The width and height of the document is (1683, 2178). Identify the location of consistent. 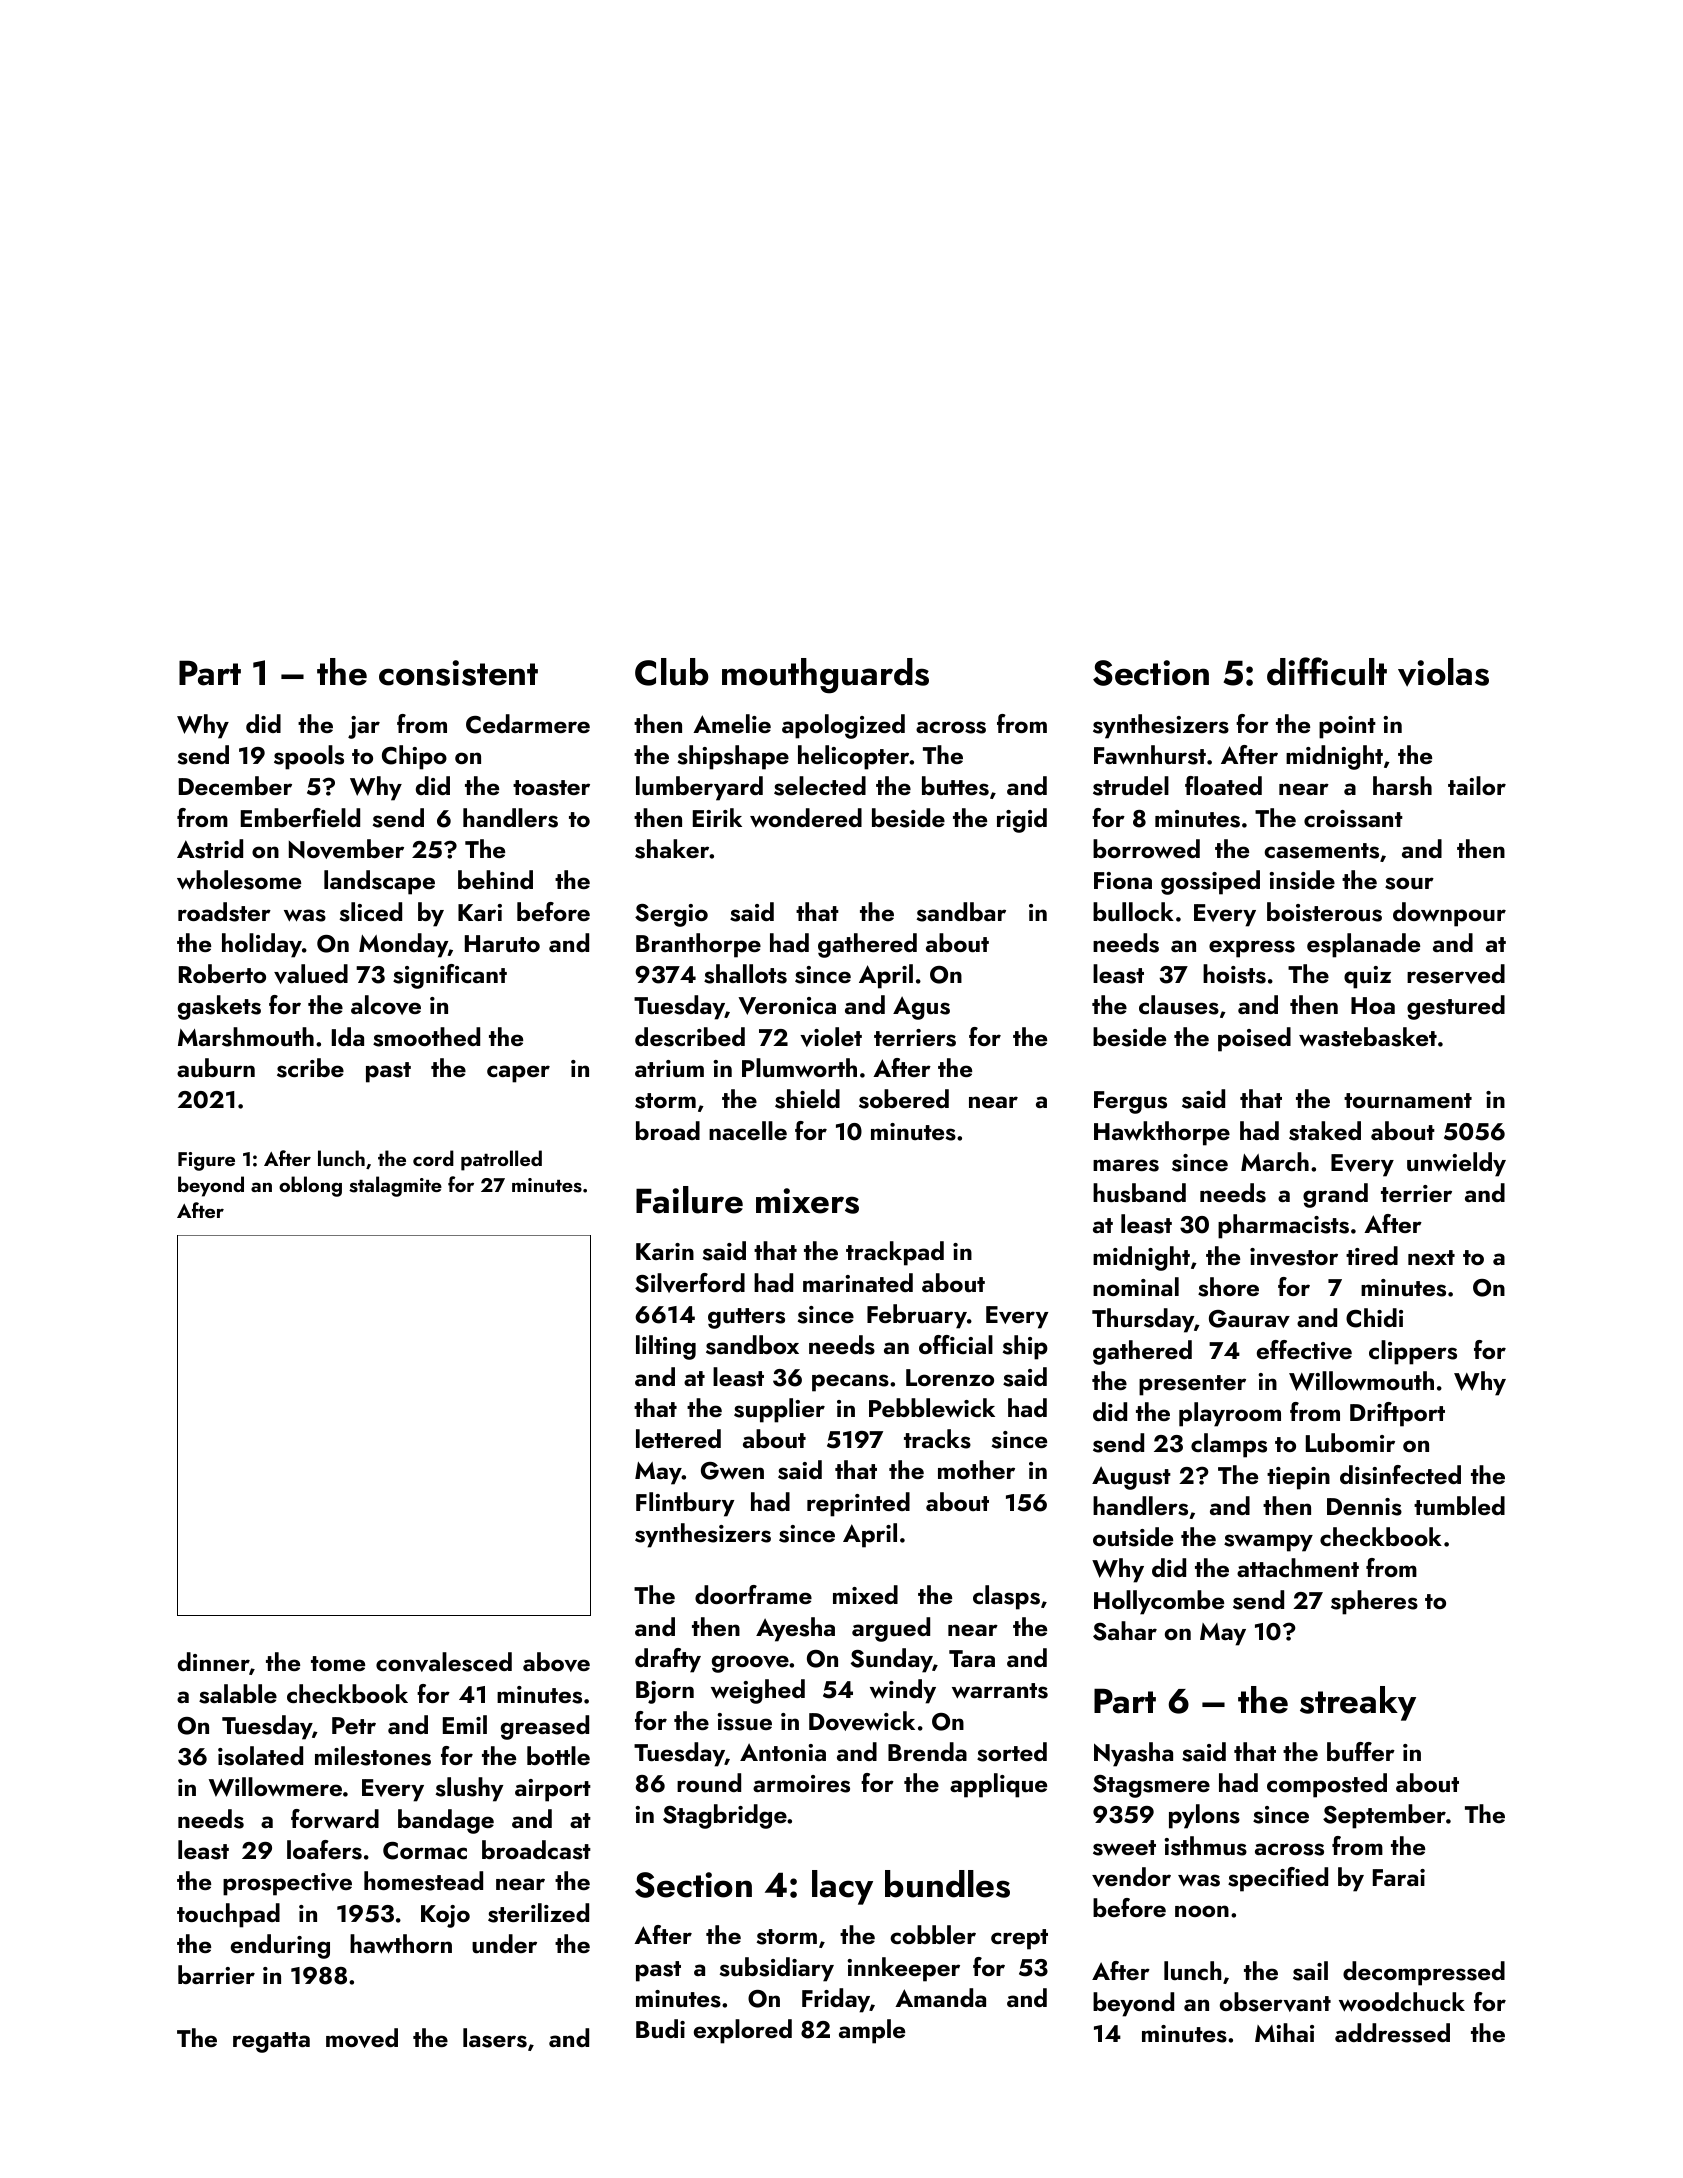
(458, 673).
